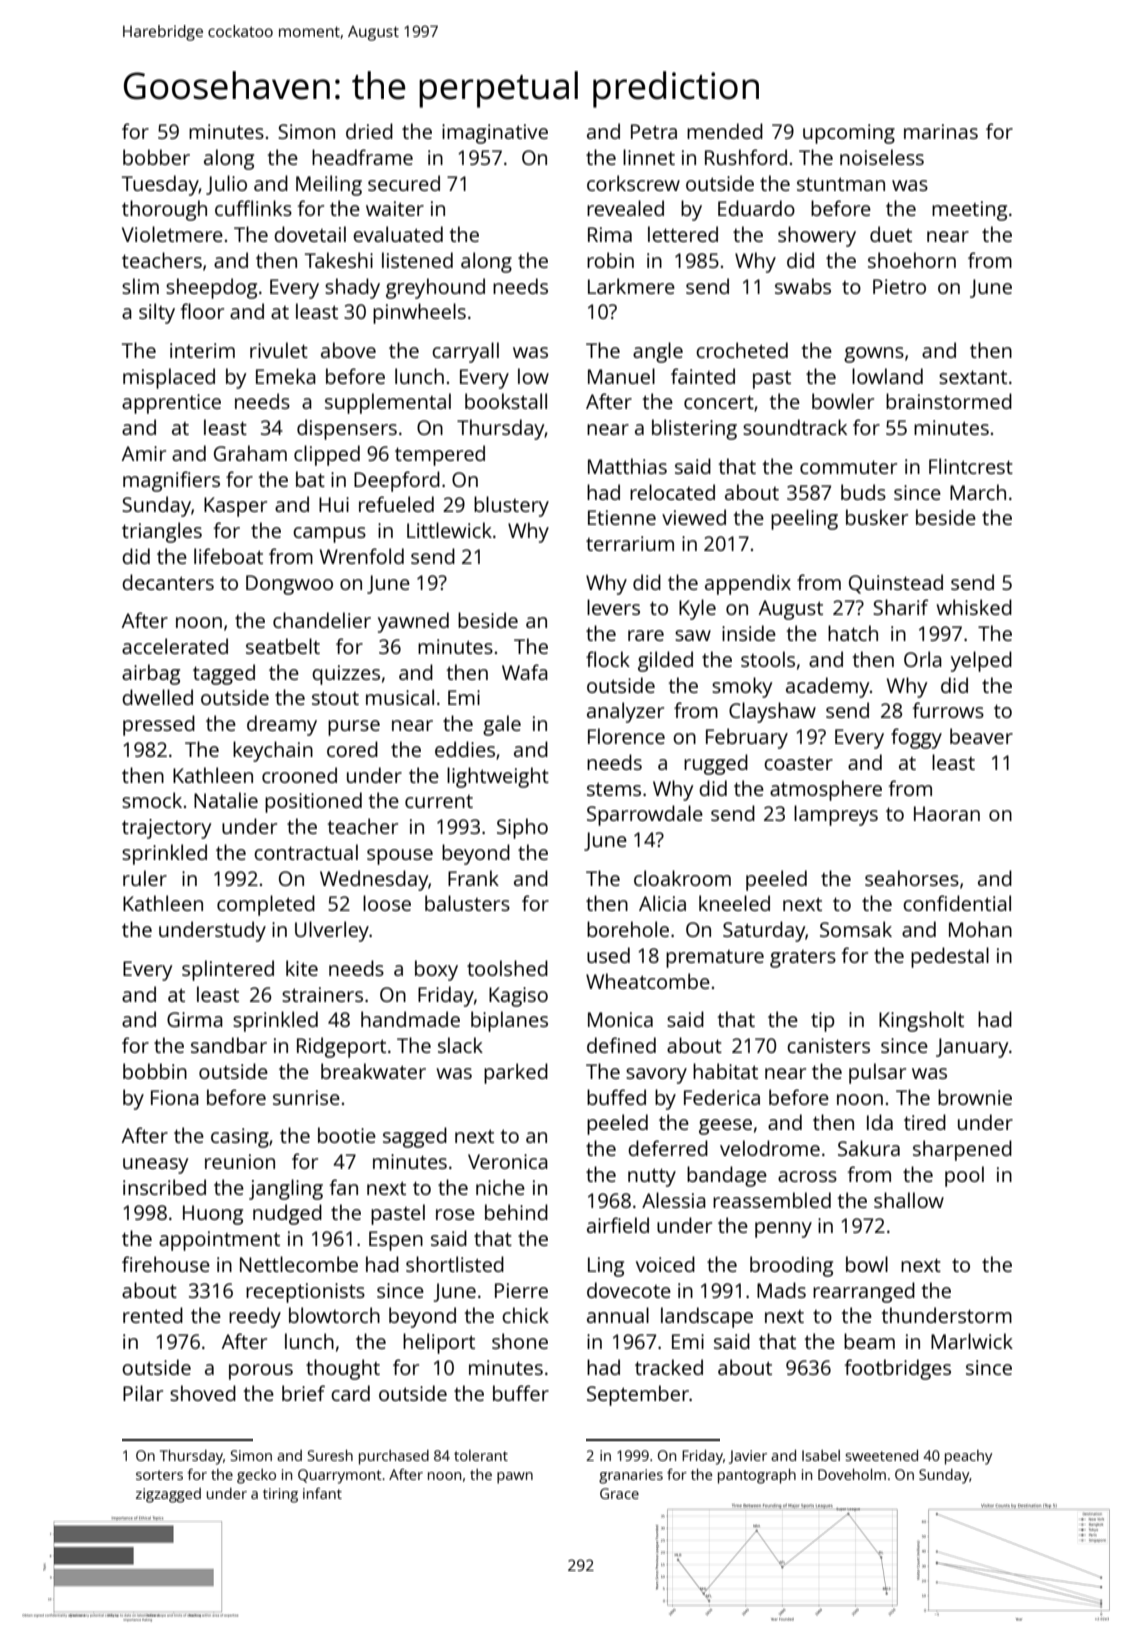 The width and height of the screenshot is (1135, 1644). What do you see at coordinates (145, 878) in the screenshot?
I see `ruler` at bounding box center [145, 878].
